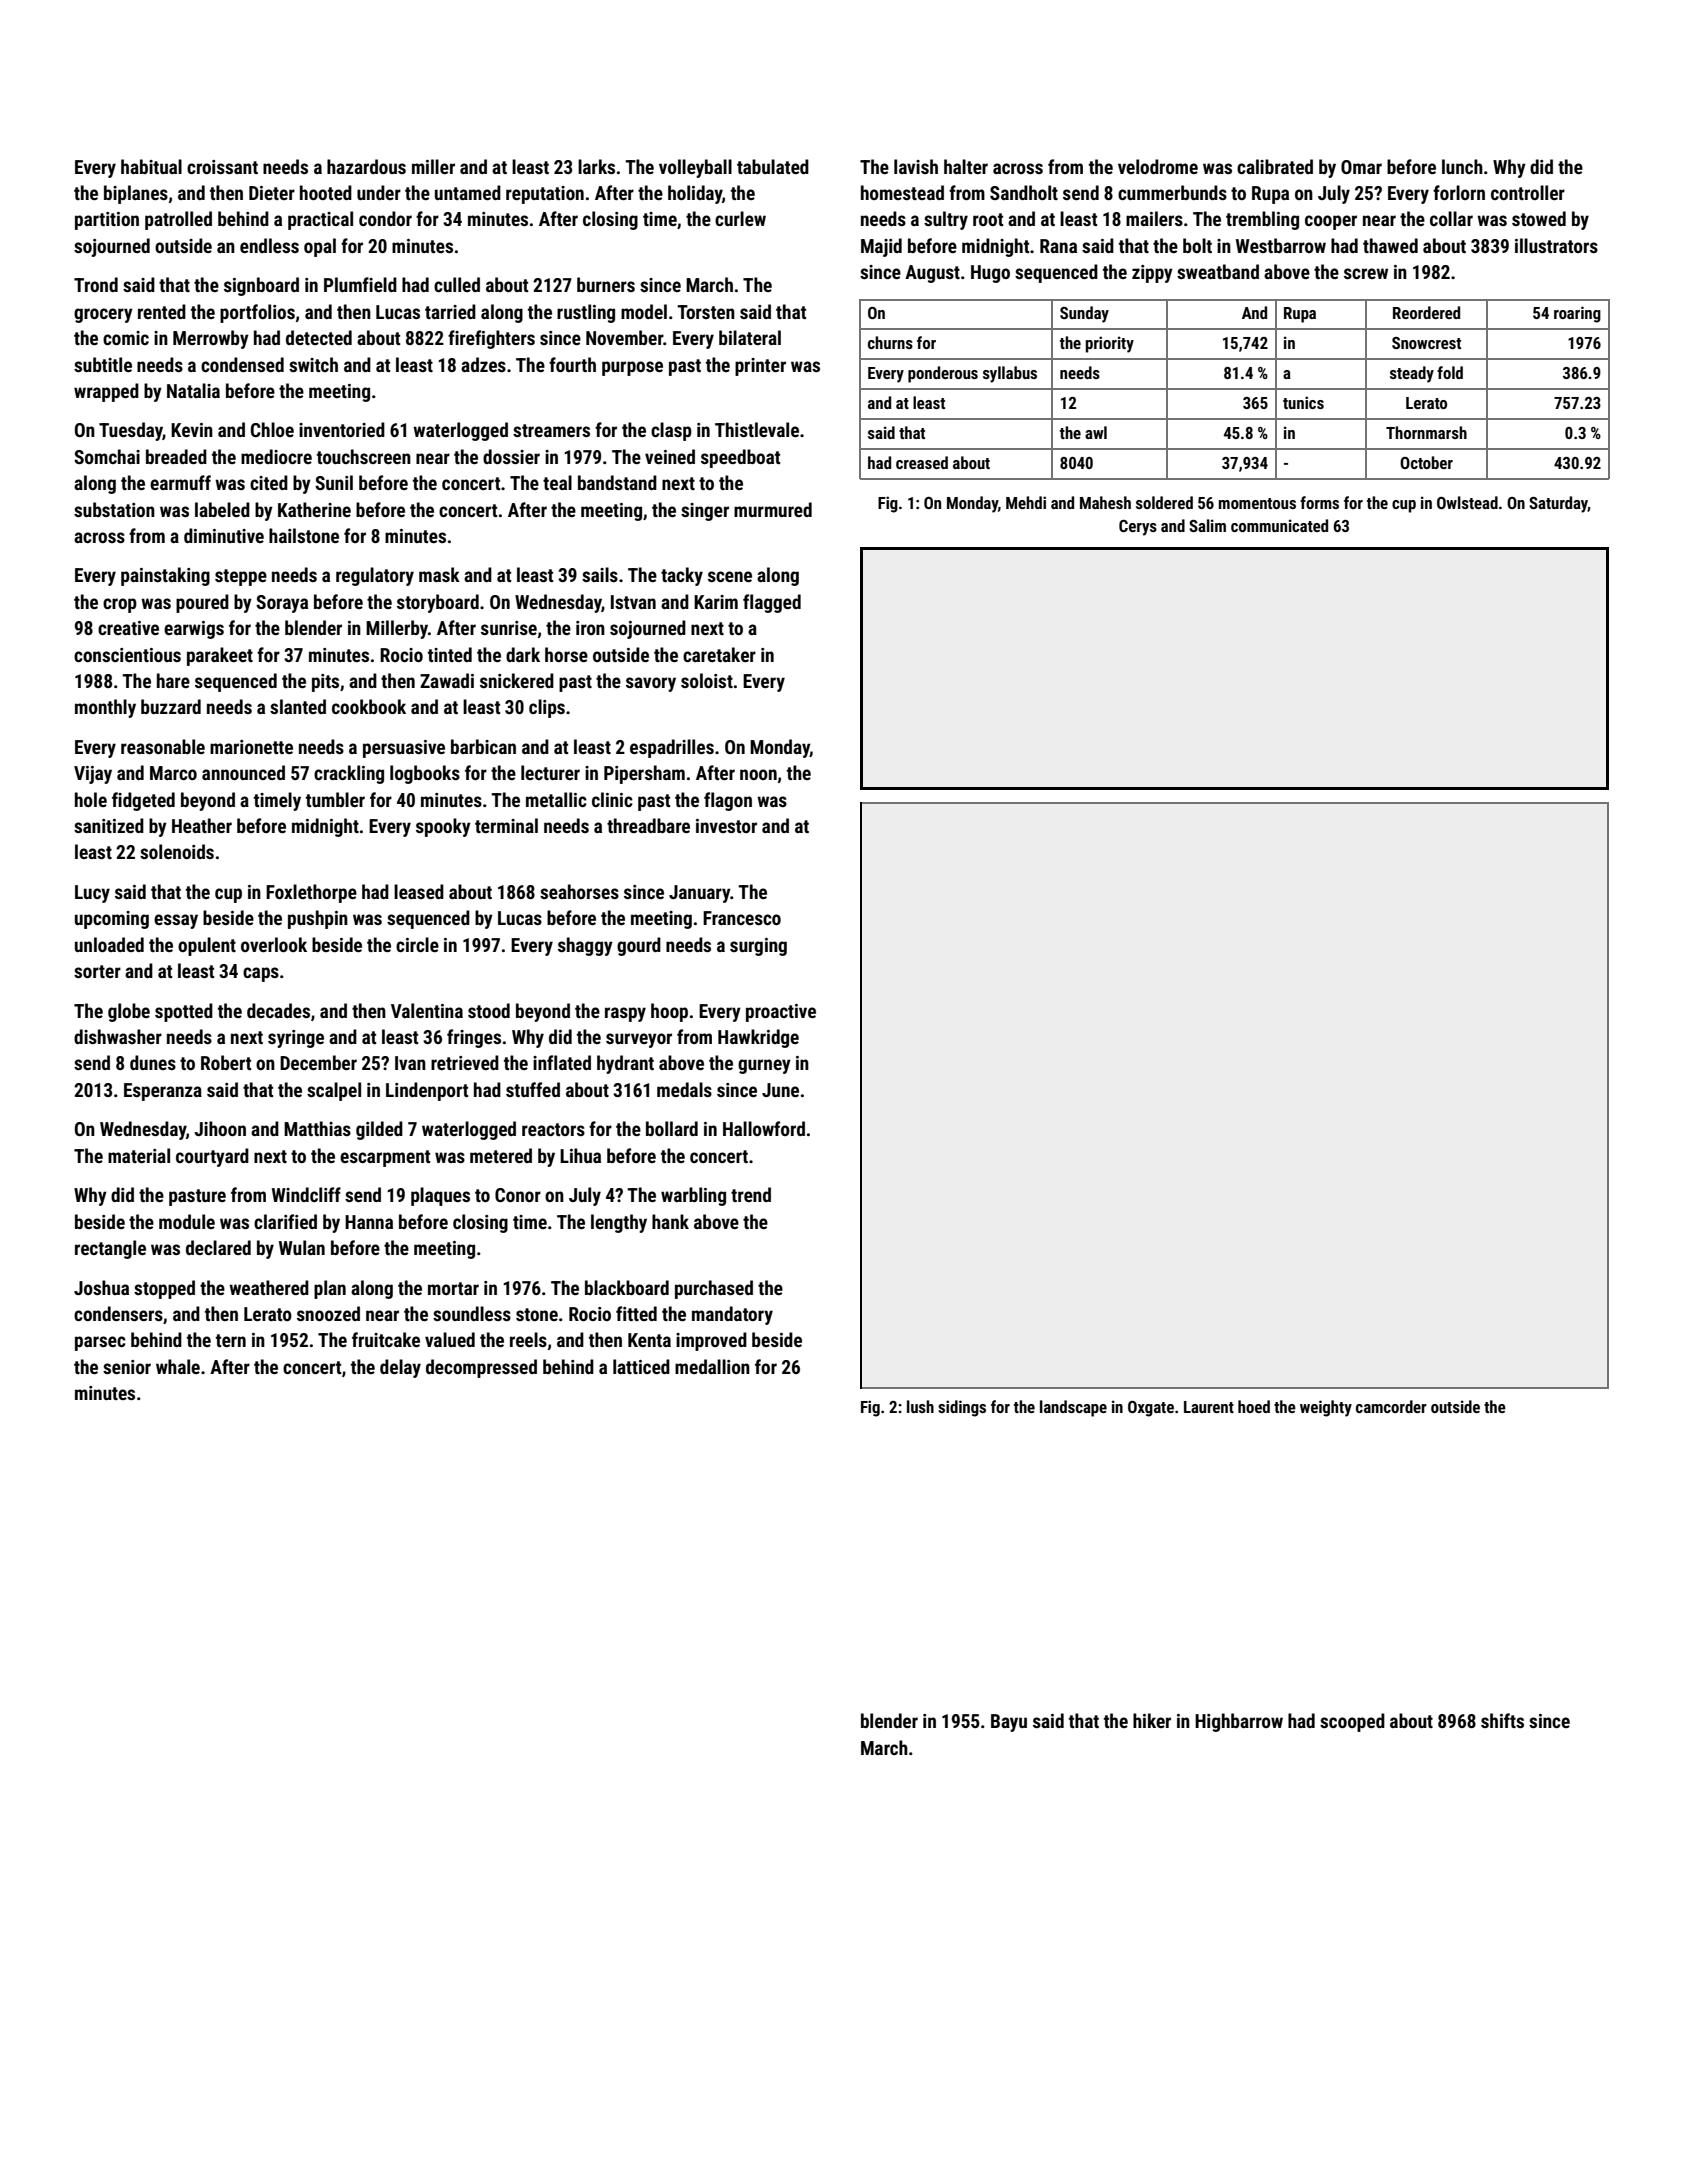 The image size is (1683, 2178). What do you see at coordinates (773, 166) in the page?
I see `tabulated` at bounding box center [773, 166].
